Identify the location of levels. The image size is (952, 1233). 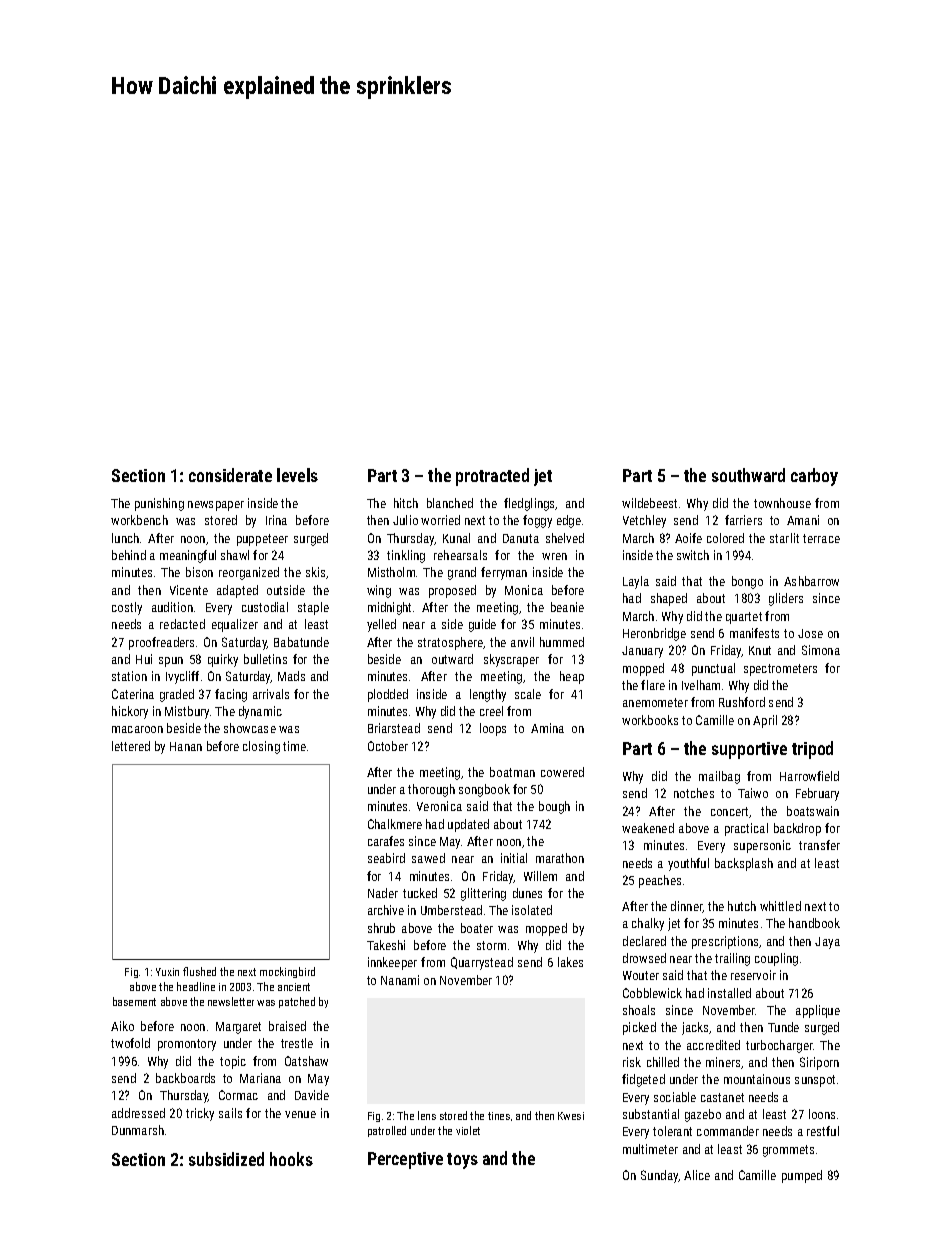
(297, 475).
